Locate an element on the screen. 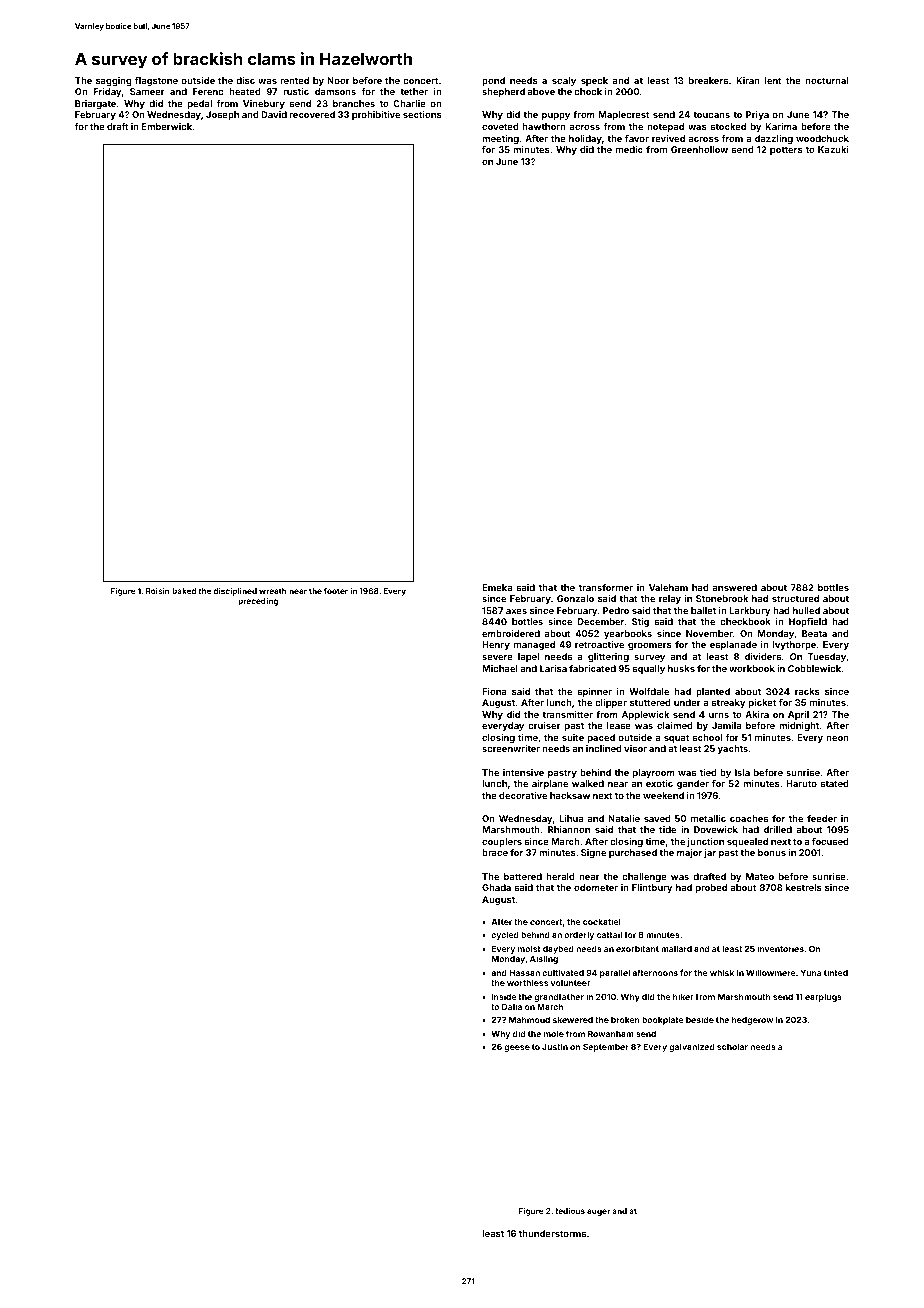  scaly is located at coordinates (564, 81).
